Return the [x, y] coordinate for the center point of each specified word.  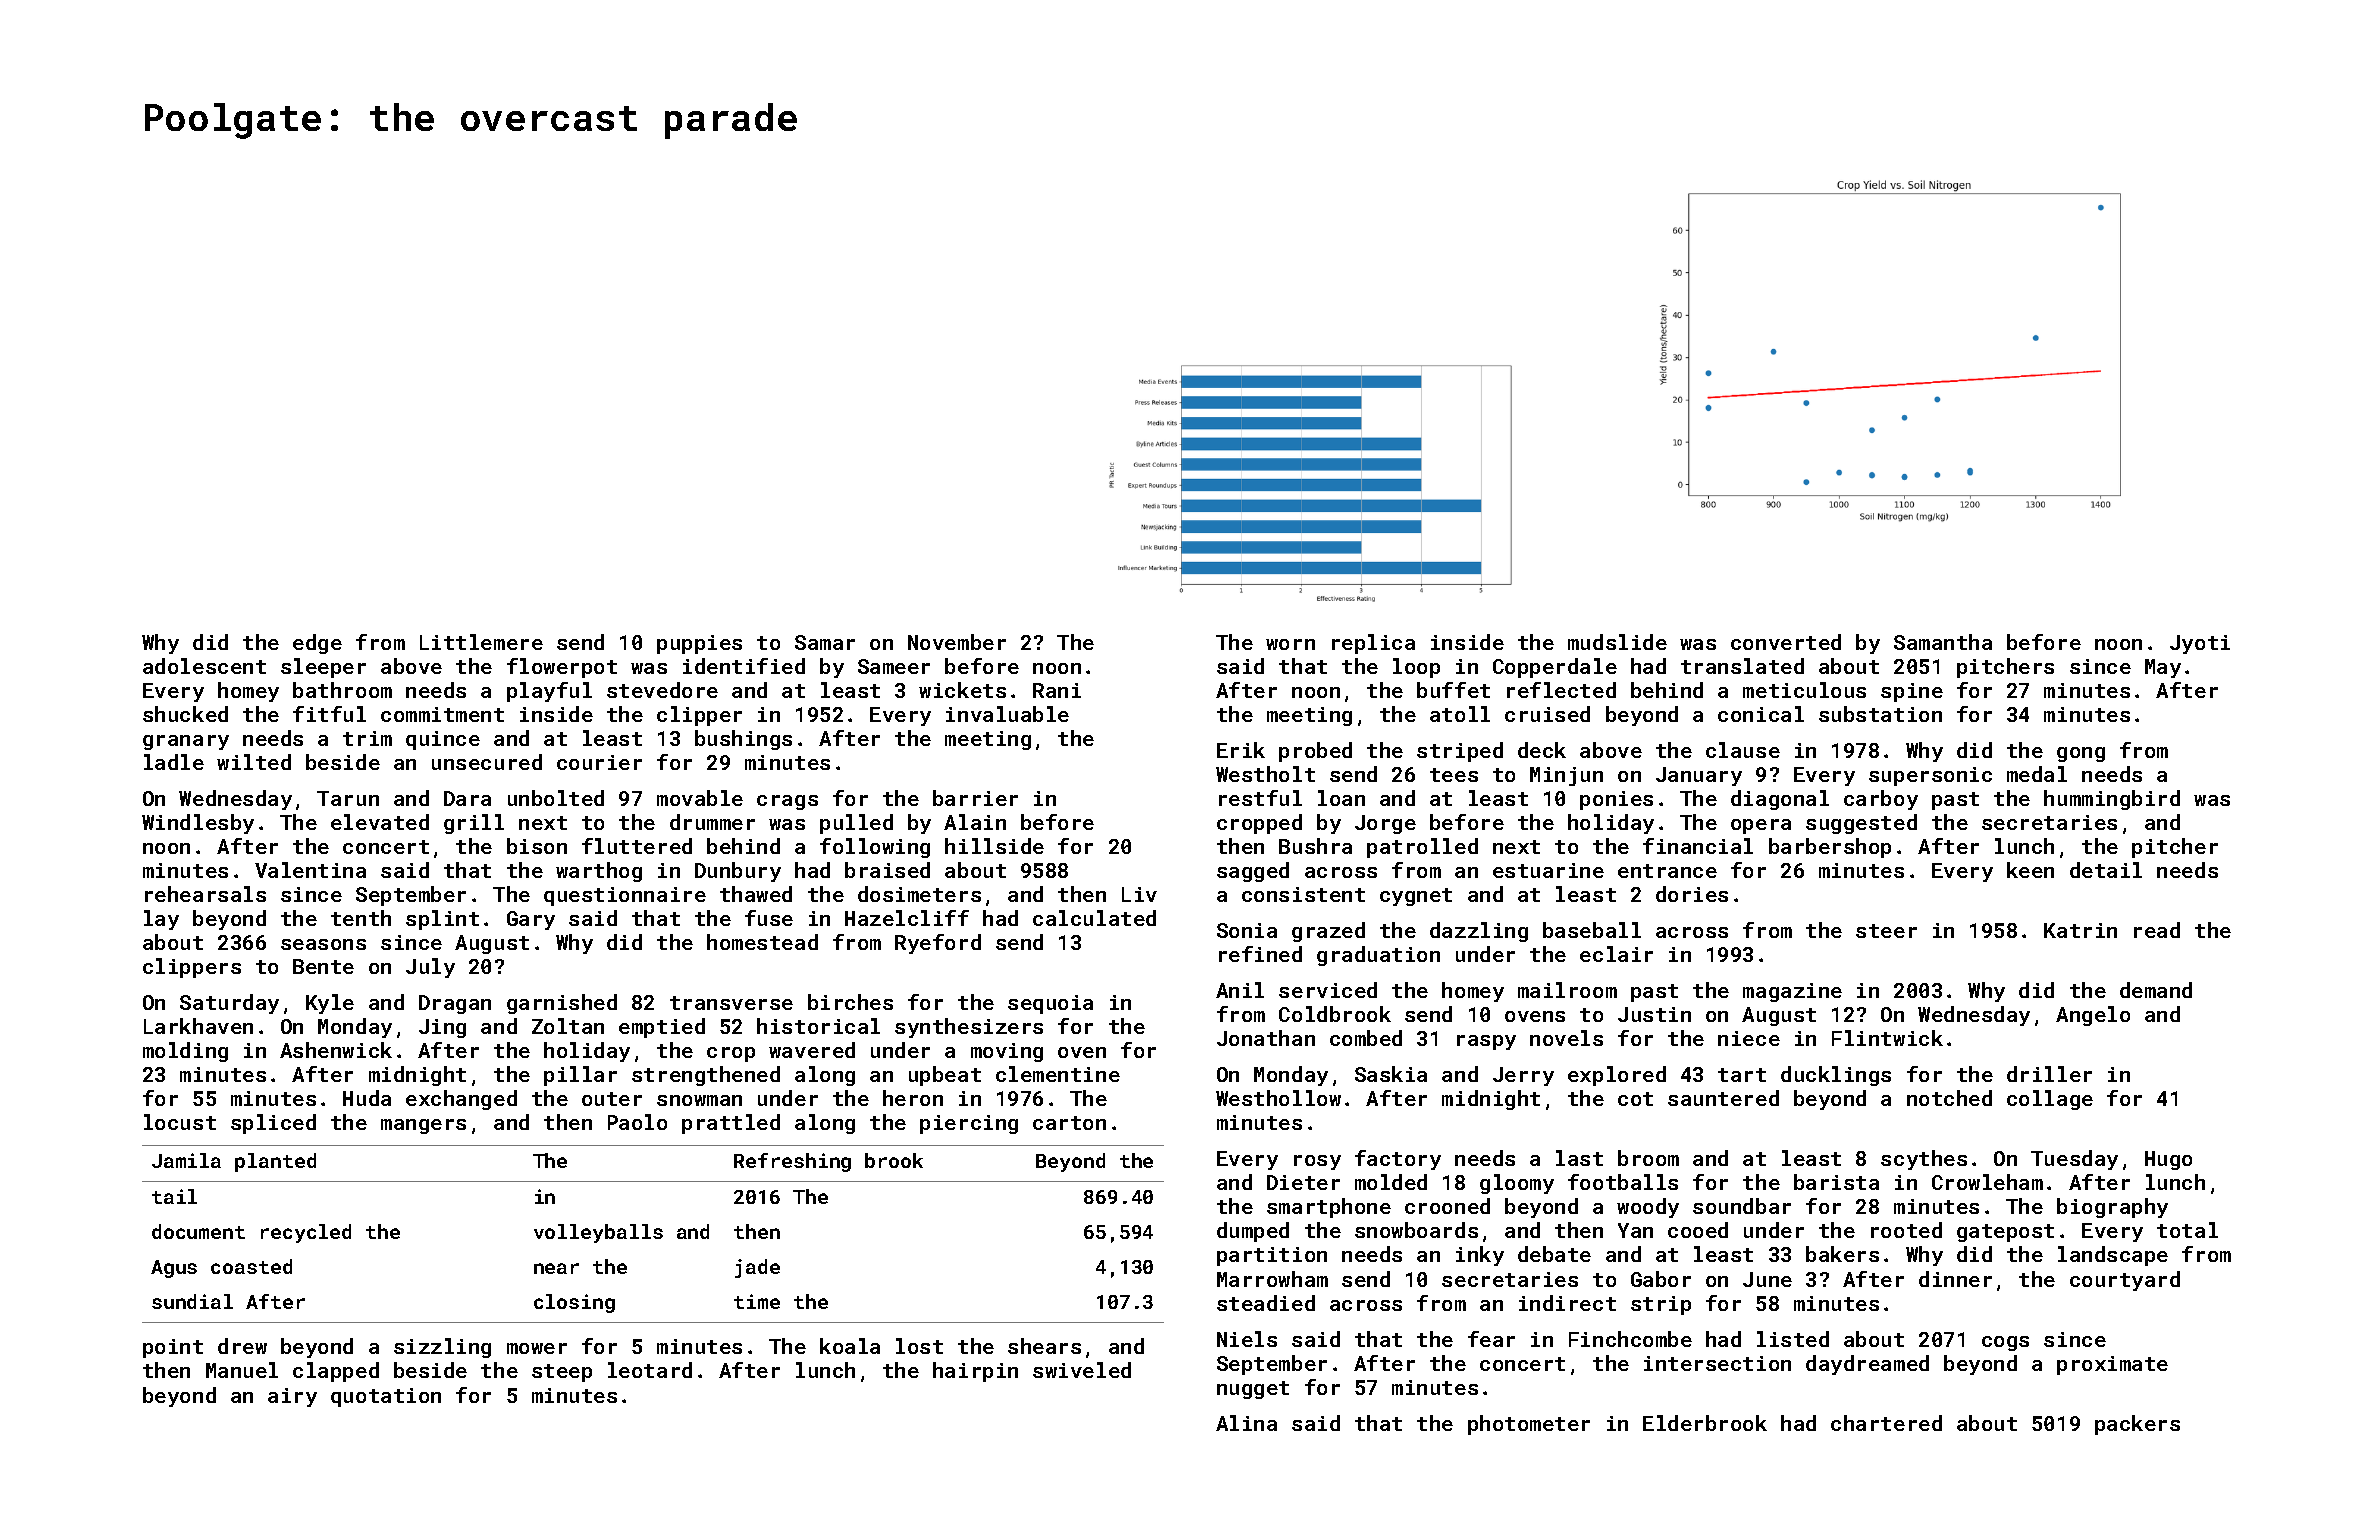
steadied [1266, 1303]
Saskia [1391, 1074]
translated [1742, 666]
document [198, 1231]
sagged [1253, 872]
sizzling [442, 1348]
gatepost [2005, 1233]
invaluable [1007, 714]
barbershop [1830, 848]
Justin [1654, 1014]
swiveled [1082, 1370]
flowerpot [562, 668]
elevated [380, 822]
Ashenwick [336, 1050]
